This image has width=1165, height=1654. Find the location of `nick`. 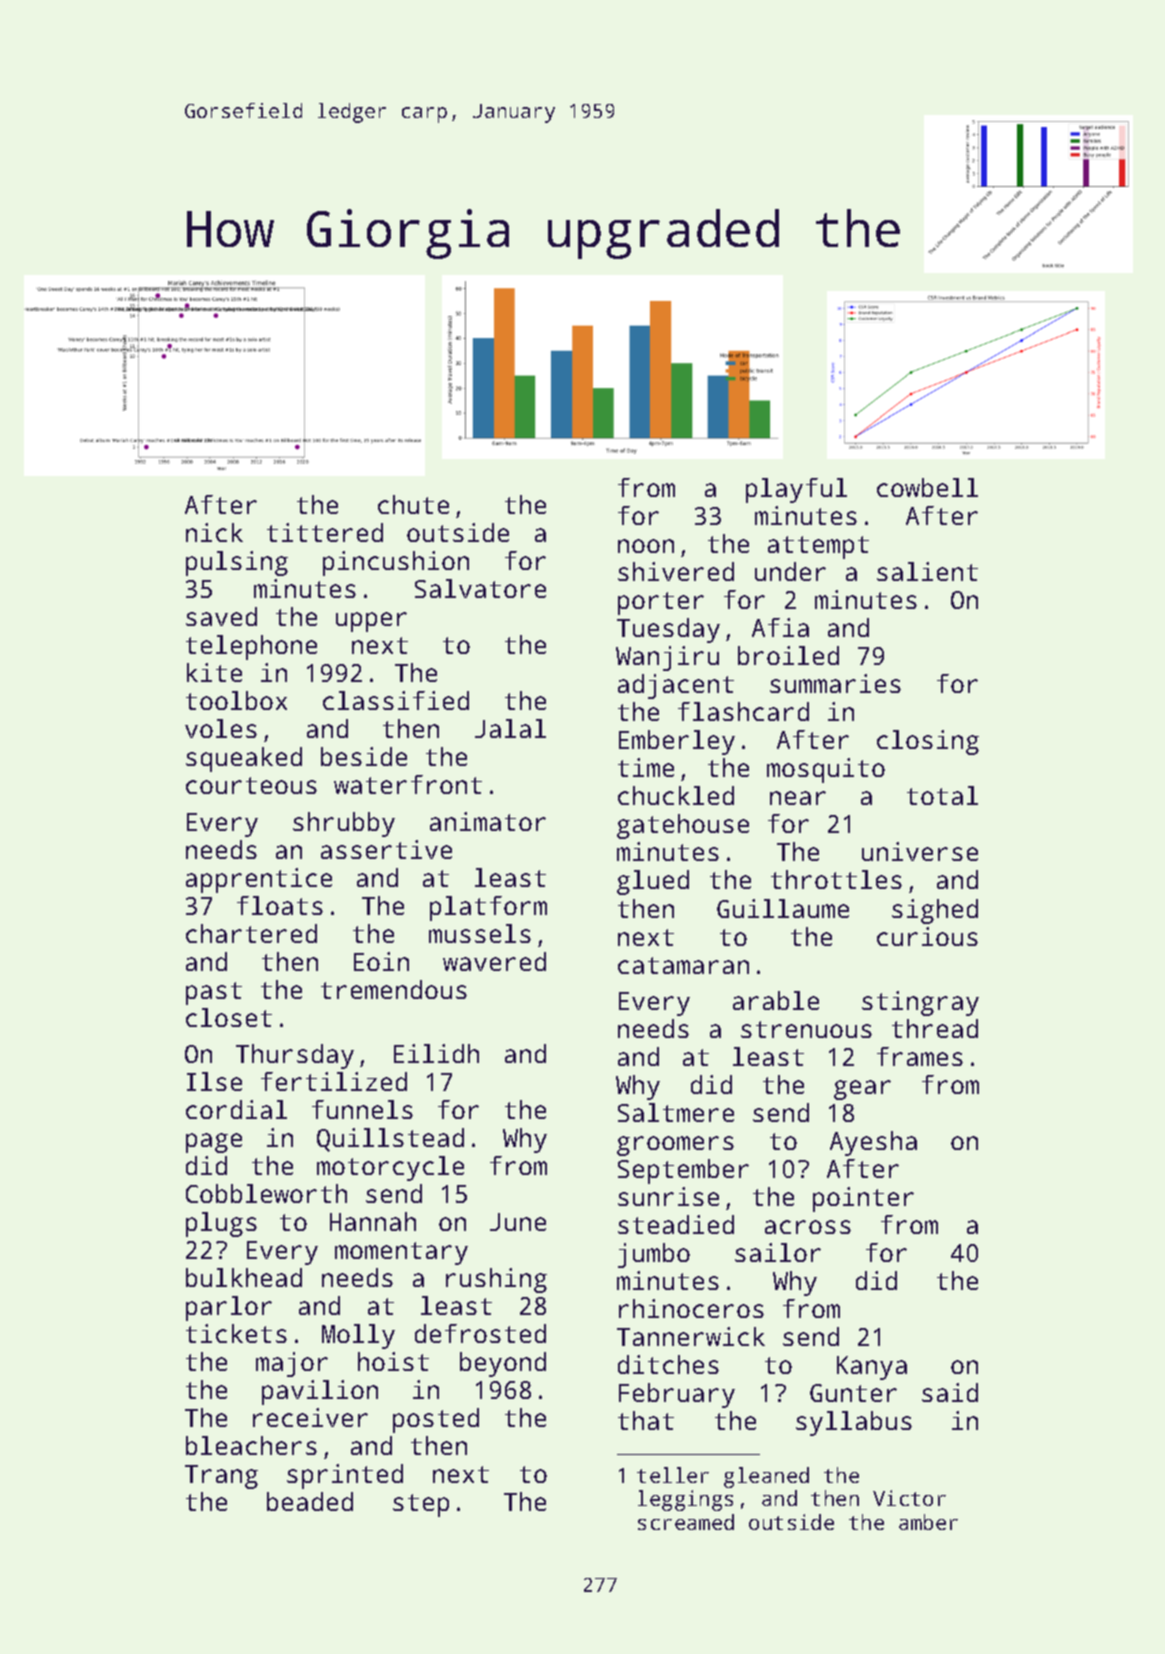

nick is located at coordinates (214, 532).
